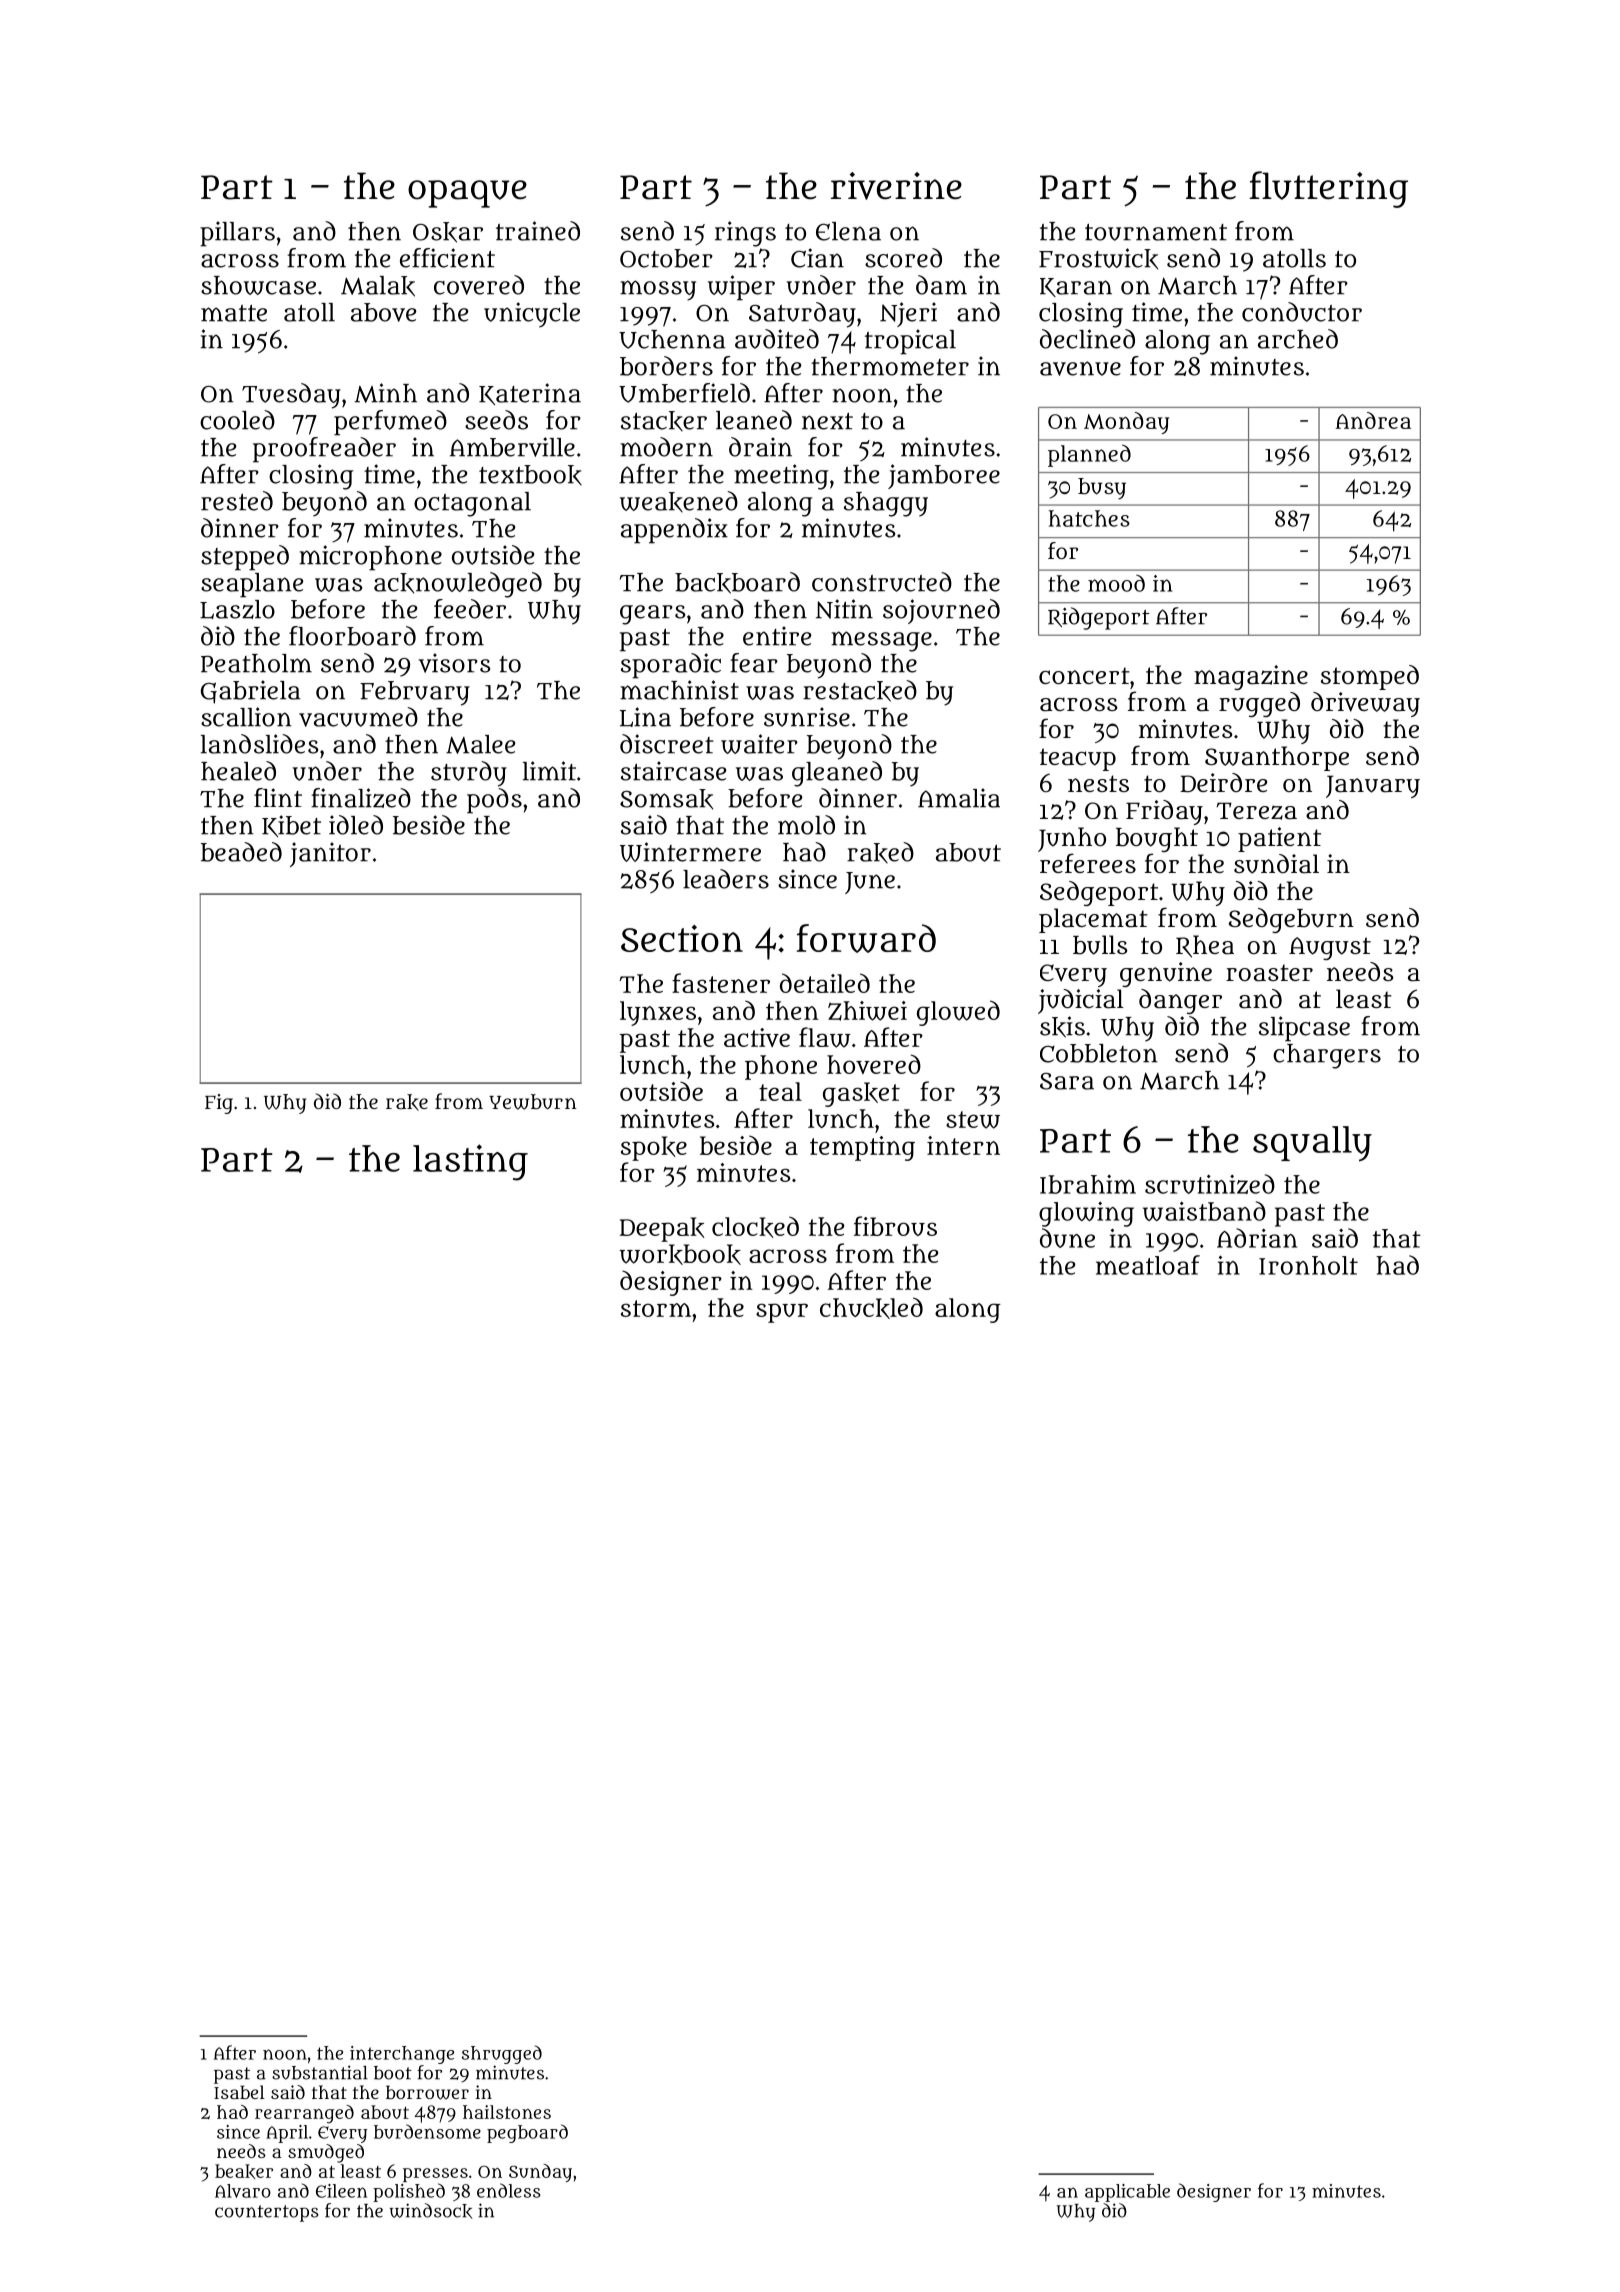  Describe the element at coordinates (1277, 758) in the image. I see `Swanthorpe` at that location.
